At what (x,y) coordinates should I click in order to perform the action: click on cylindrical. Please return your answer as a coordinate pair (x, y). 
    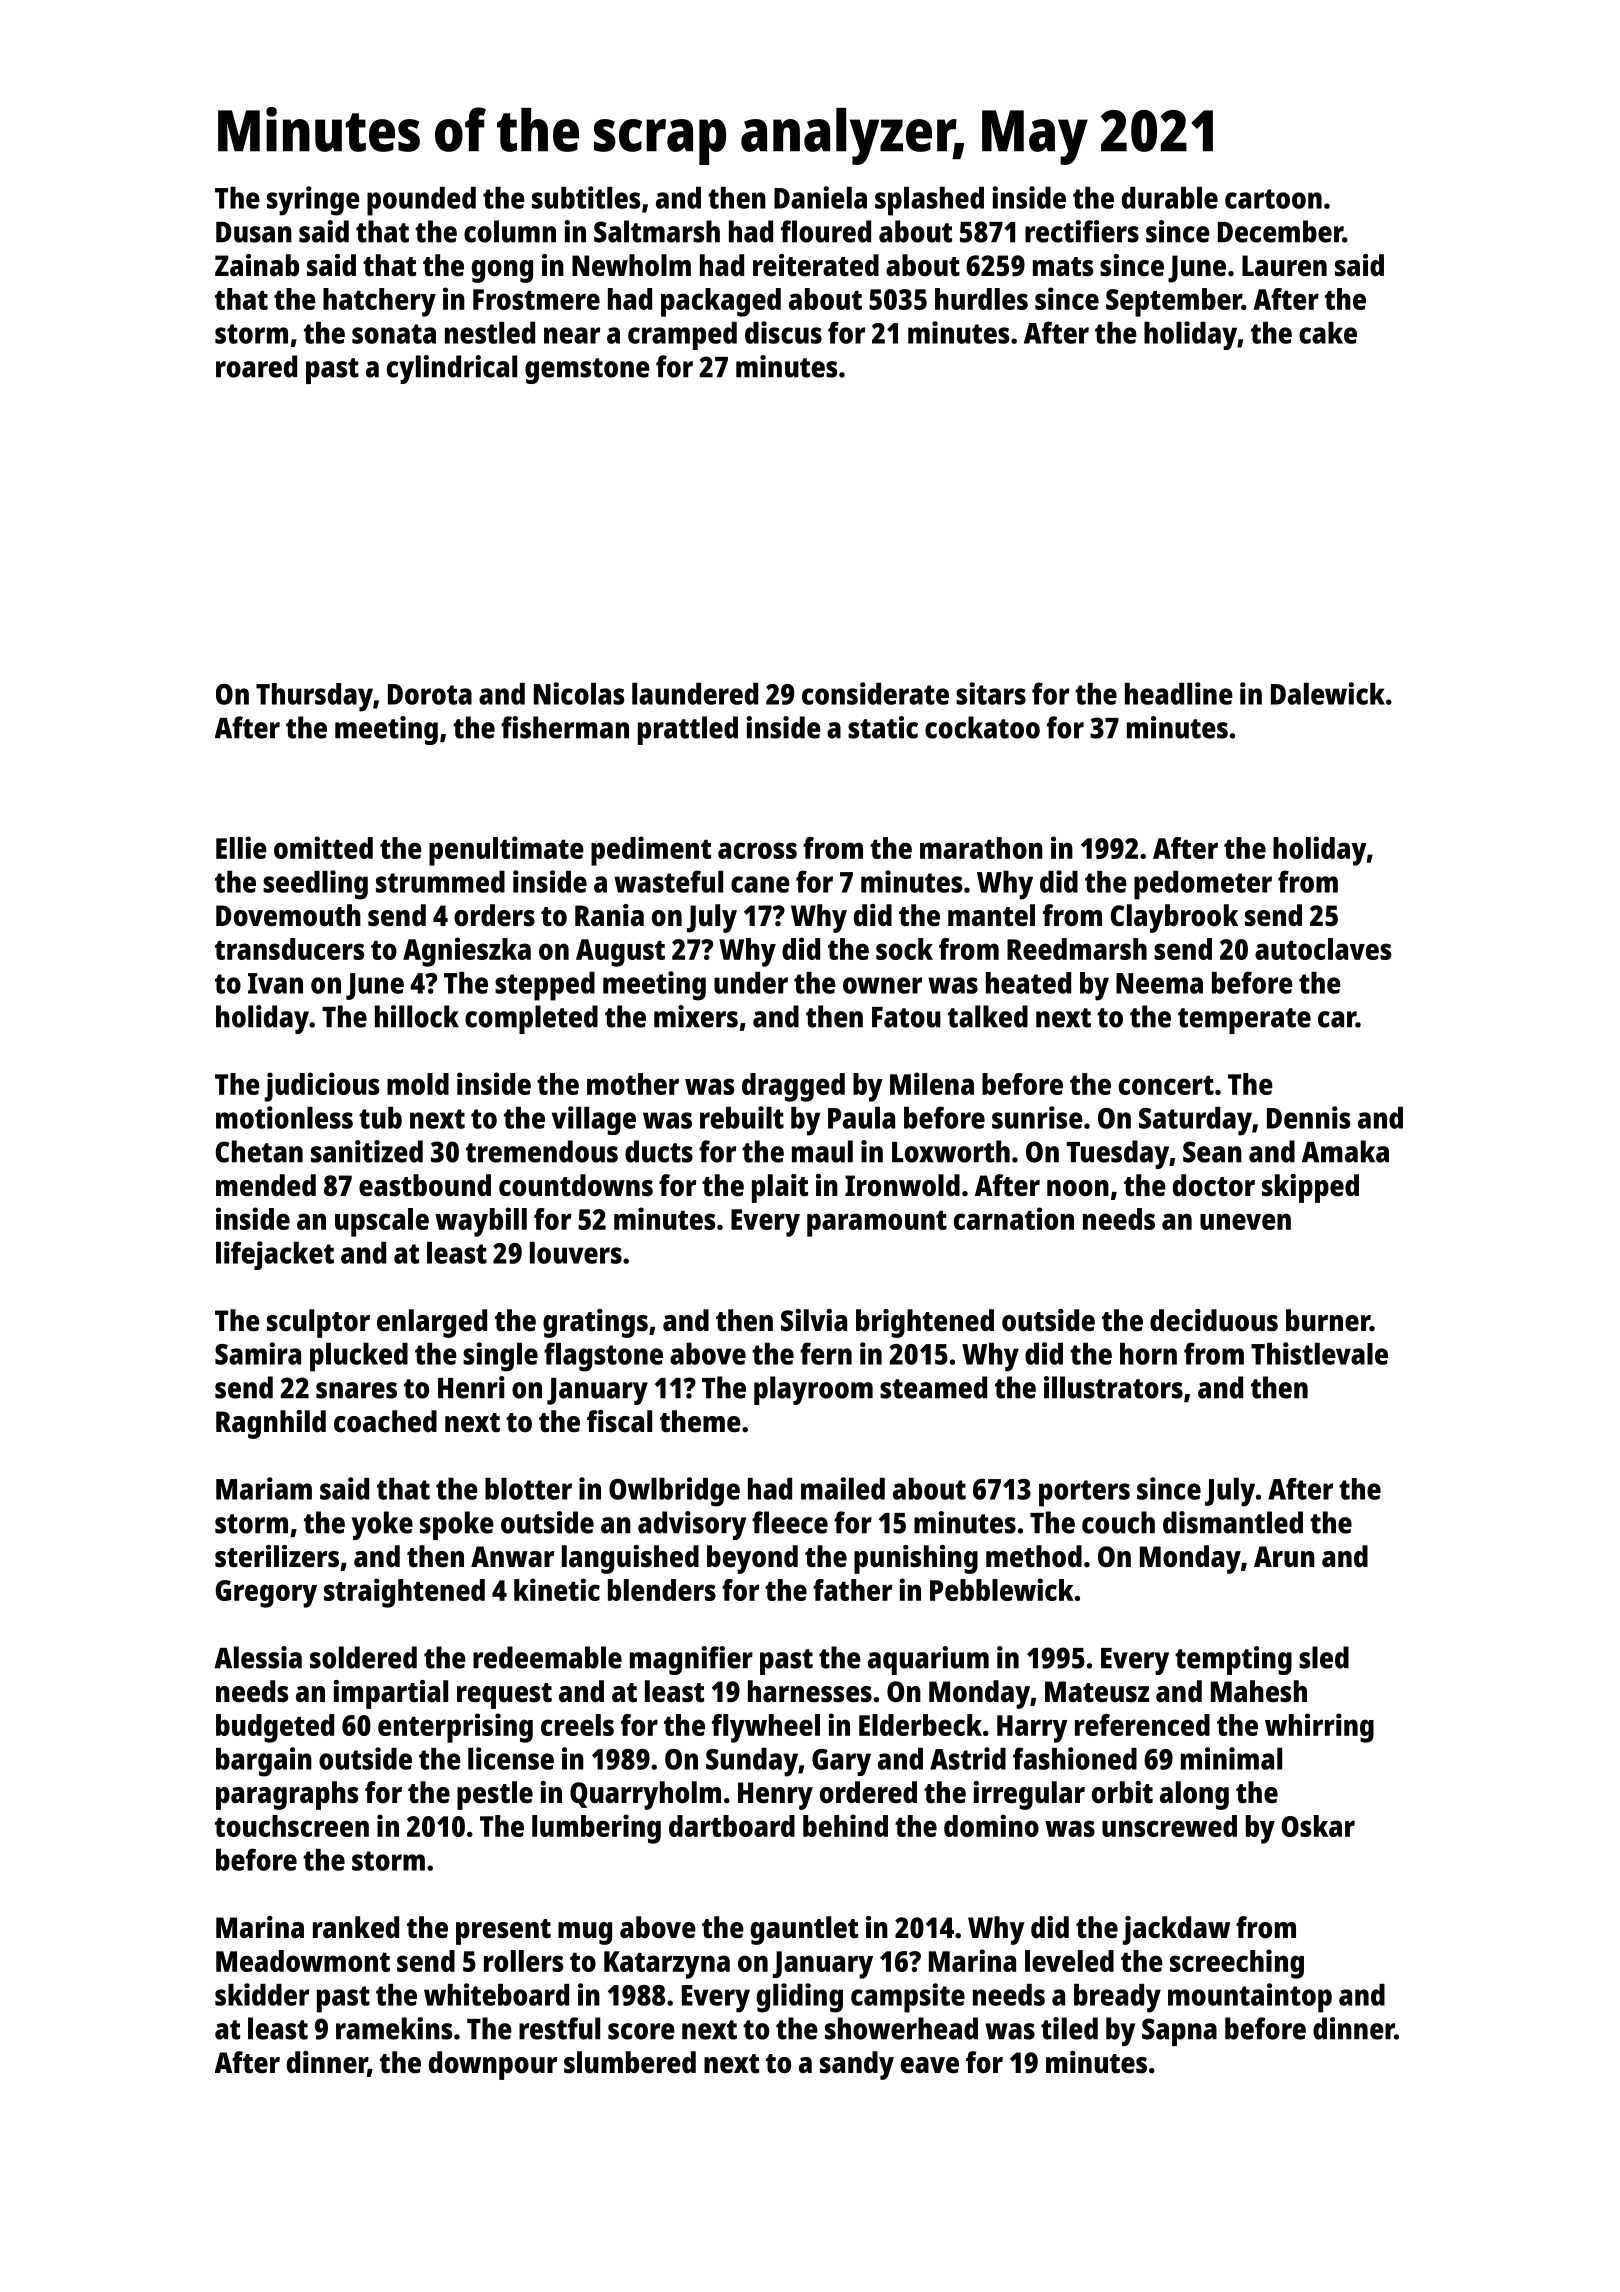
    Looking at the image, I should click on (452, 369).
